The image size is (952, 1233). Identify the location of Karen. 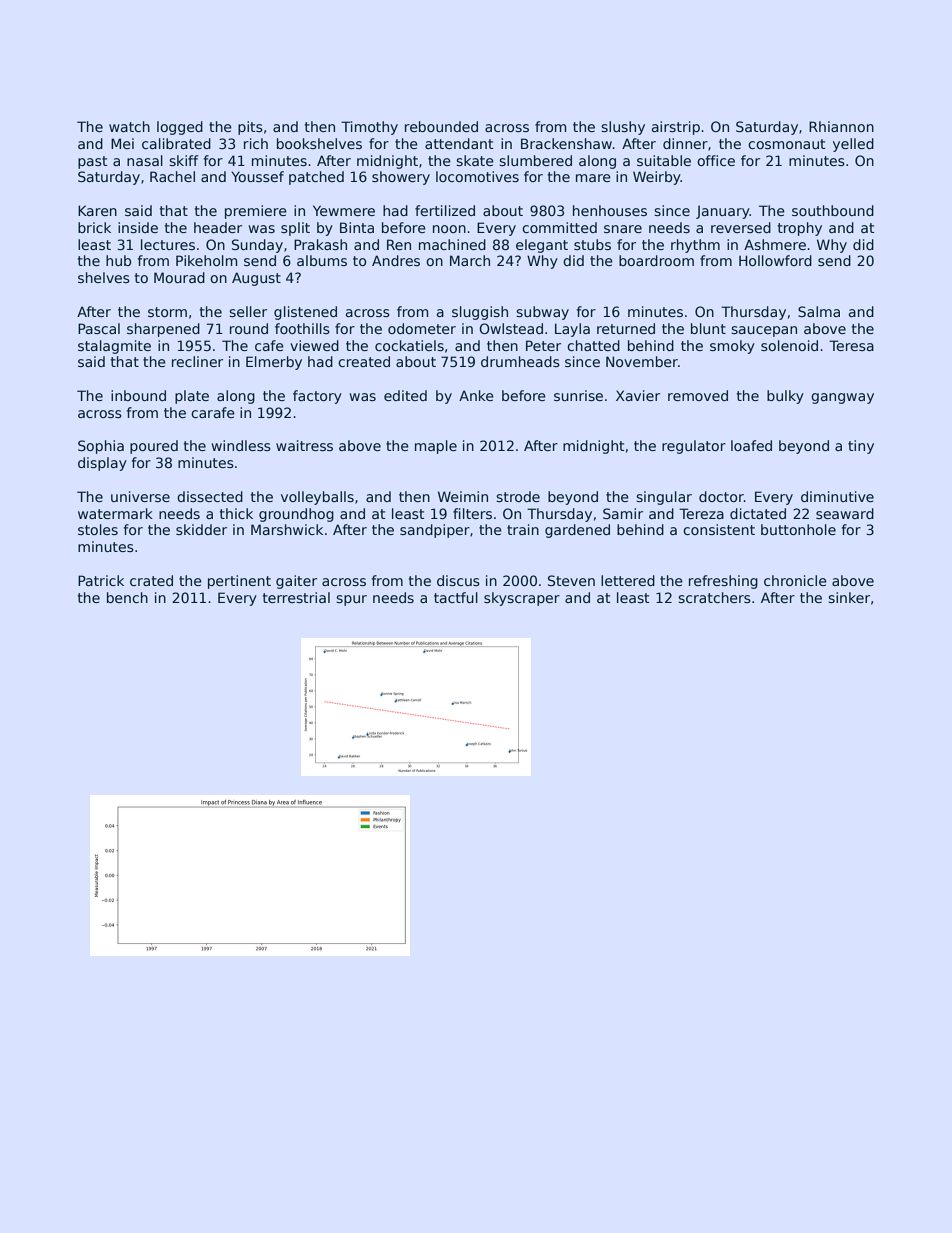
(97, 210).
